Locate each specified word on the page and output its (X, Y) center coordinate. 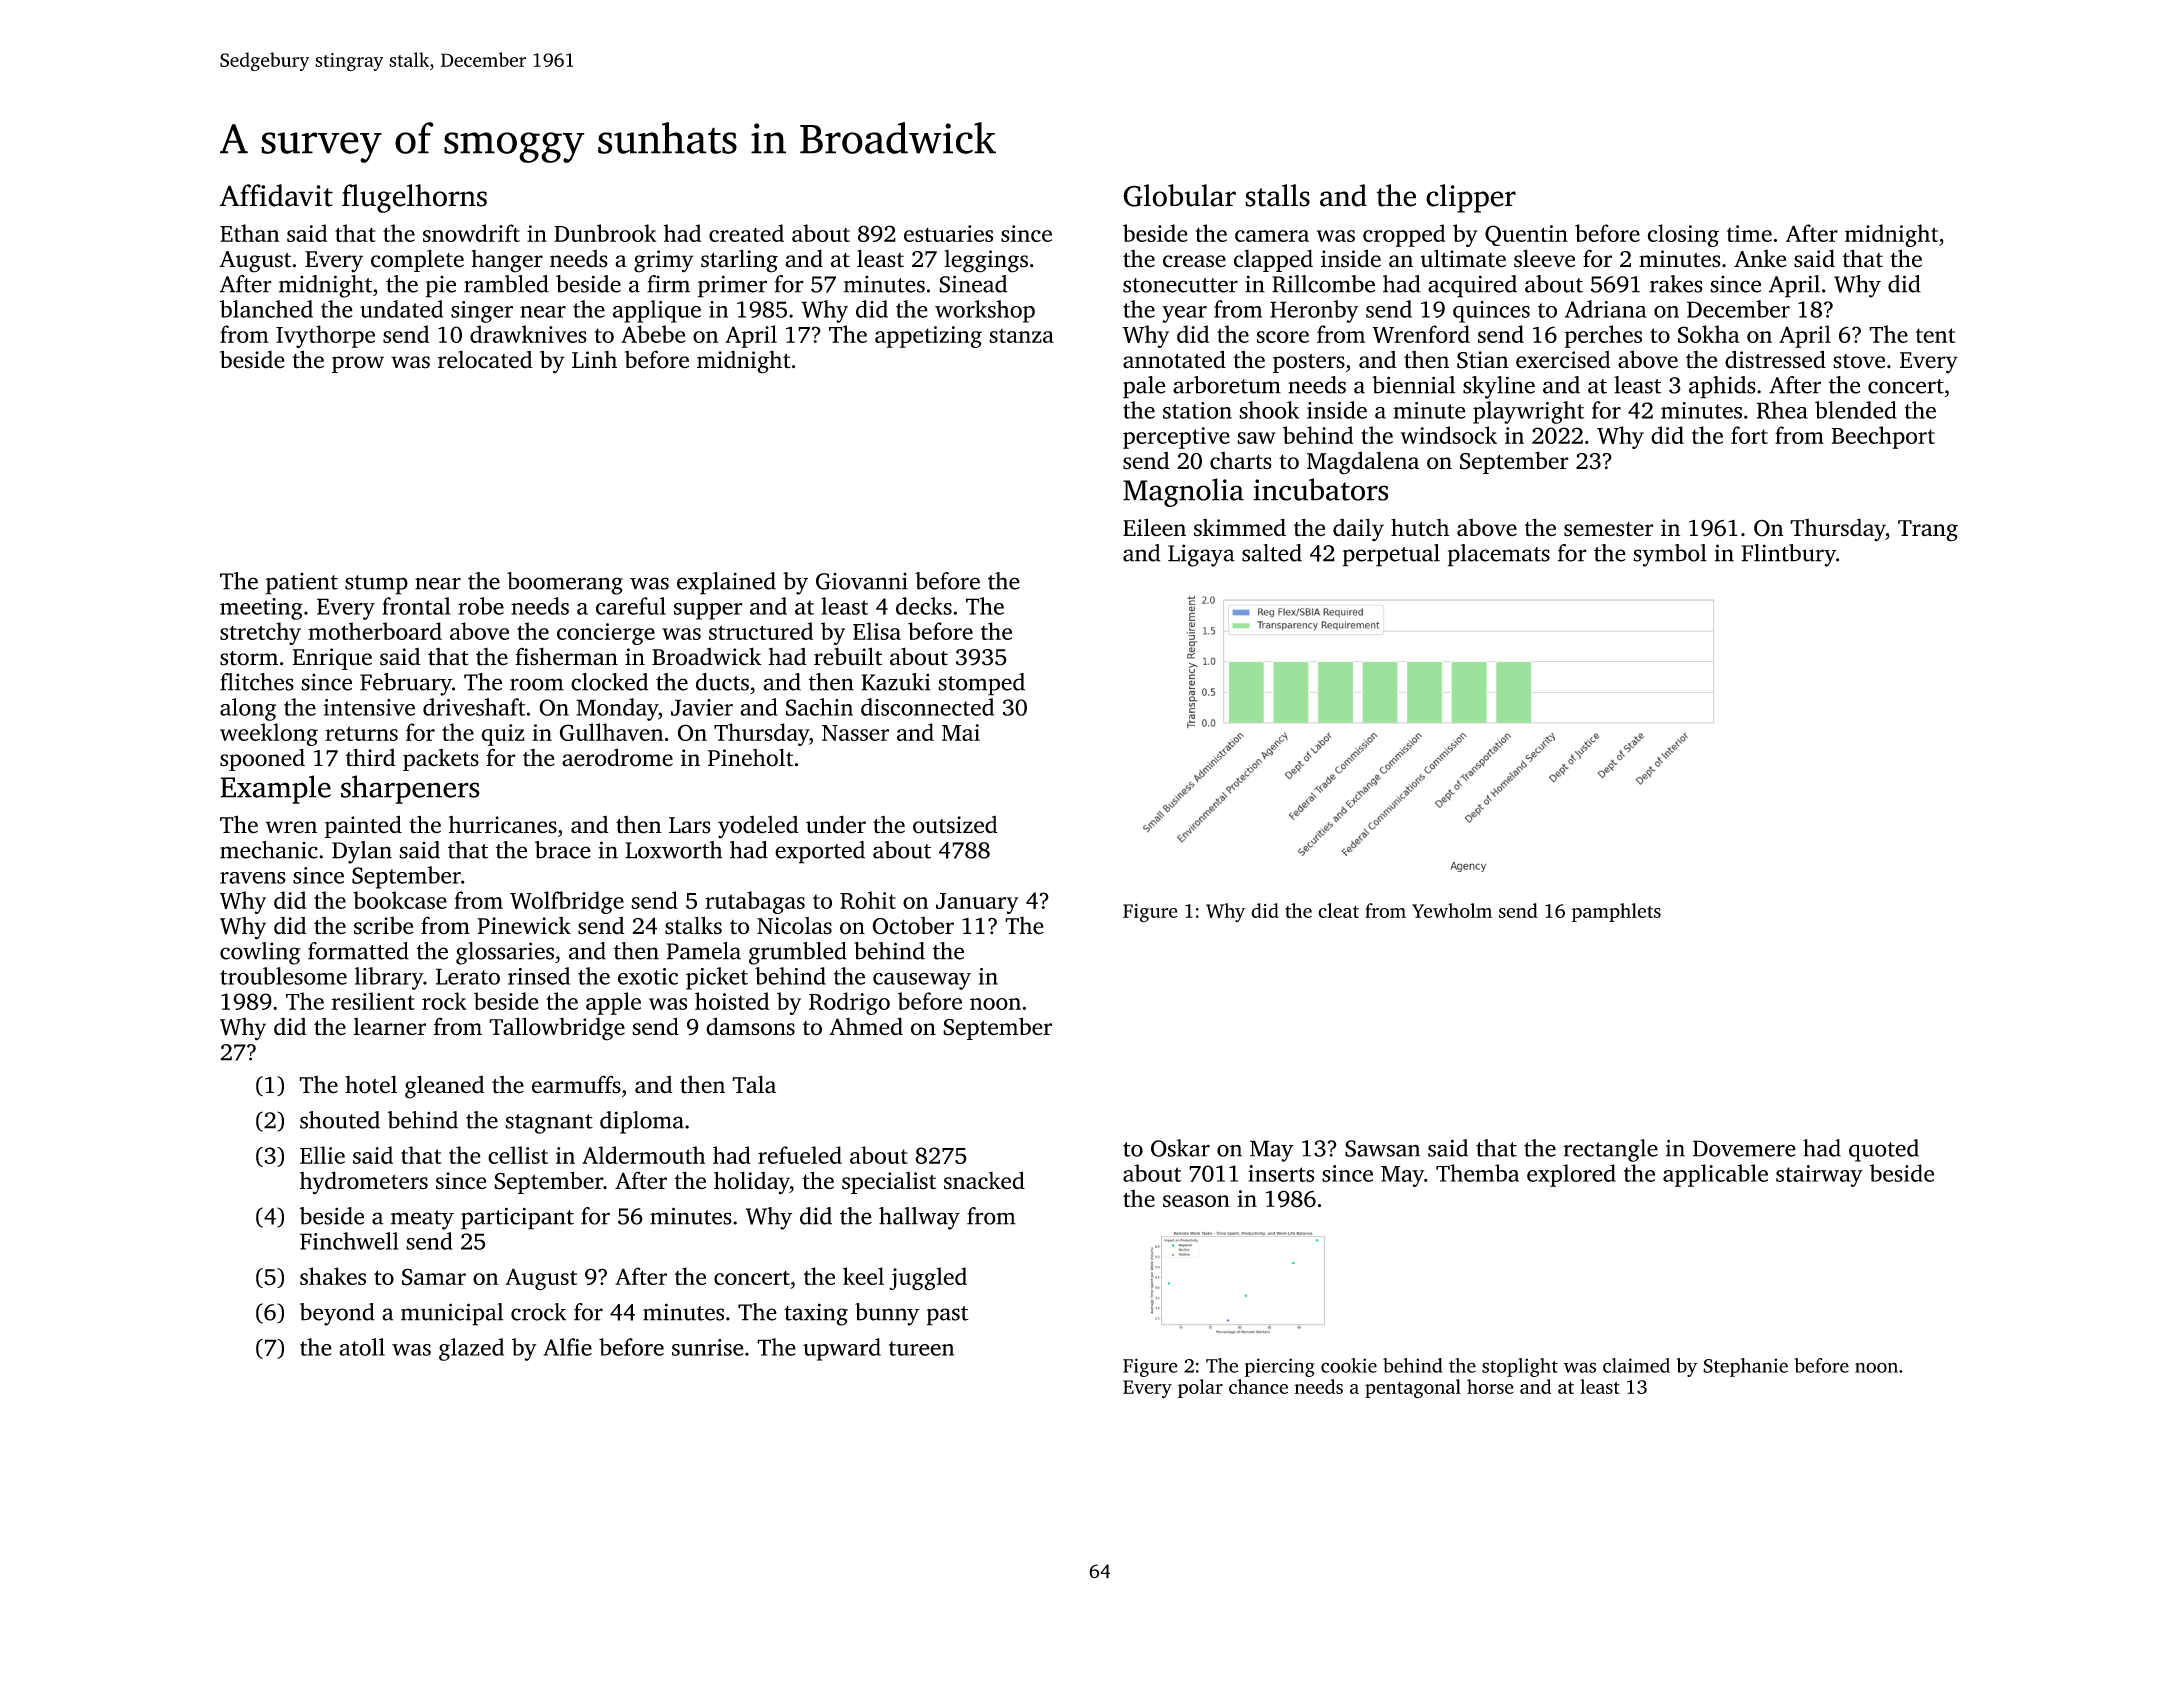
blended (1856, 410)
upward (842, 1349)
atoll (362, 1347)
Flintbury (1788, 555)
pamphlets (1616, 912)
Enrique (332, 659)
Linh (594, 359)
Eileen (1154, 527)
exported (820, 852)
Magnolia (1183, 492)
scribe (383, 926)
